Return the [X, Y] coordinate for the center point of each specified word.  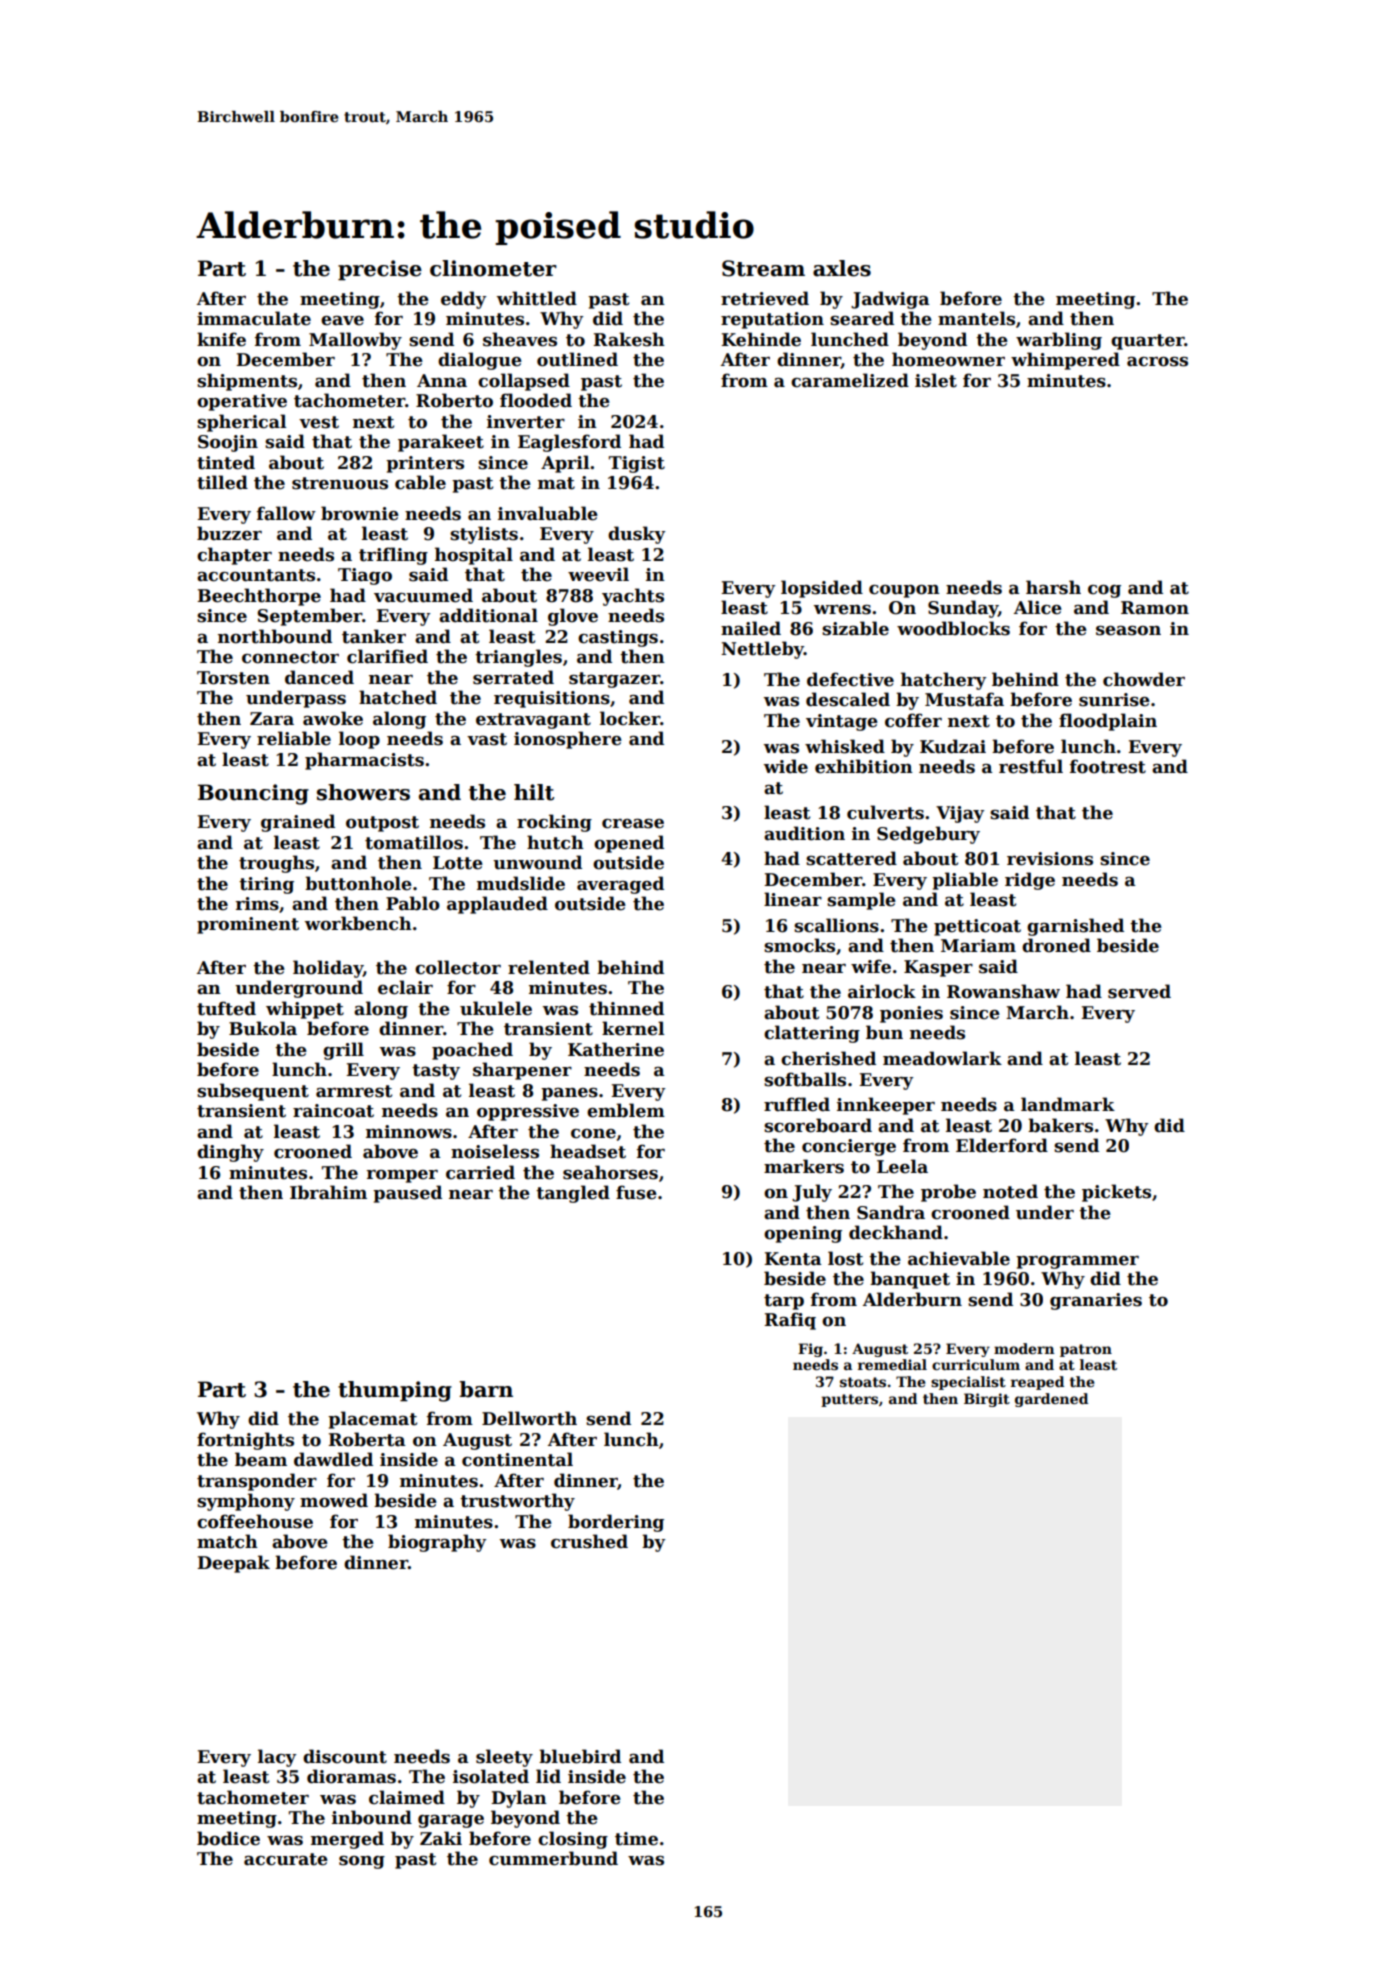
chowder [1144, 679]
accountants [256, 575]
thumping [395, 1391]
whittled [537, 298]
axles [842, 268]
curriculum [976, 1364]
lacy [277, 1758]
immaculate [254, 318]
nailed [751, 628]
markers [804, 1166]
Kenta [793, 1259]
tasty [436, 1072]
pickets [1116, 1193]
